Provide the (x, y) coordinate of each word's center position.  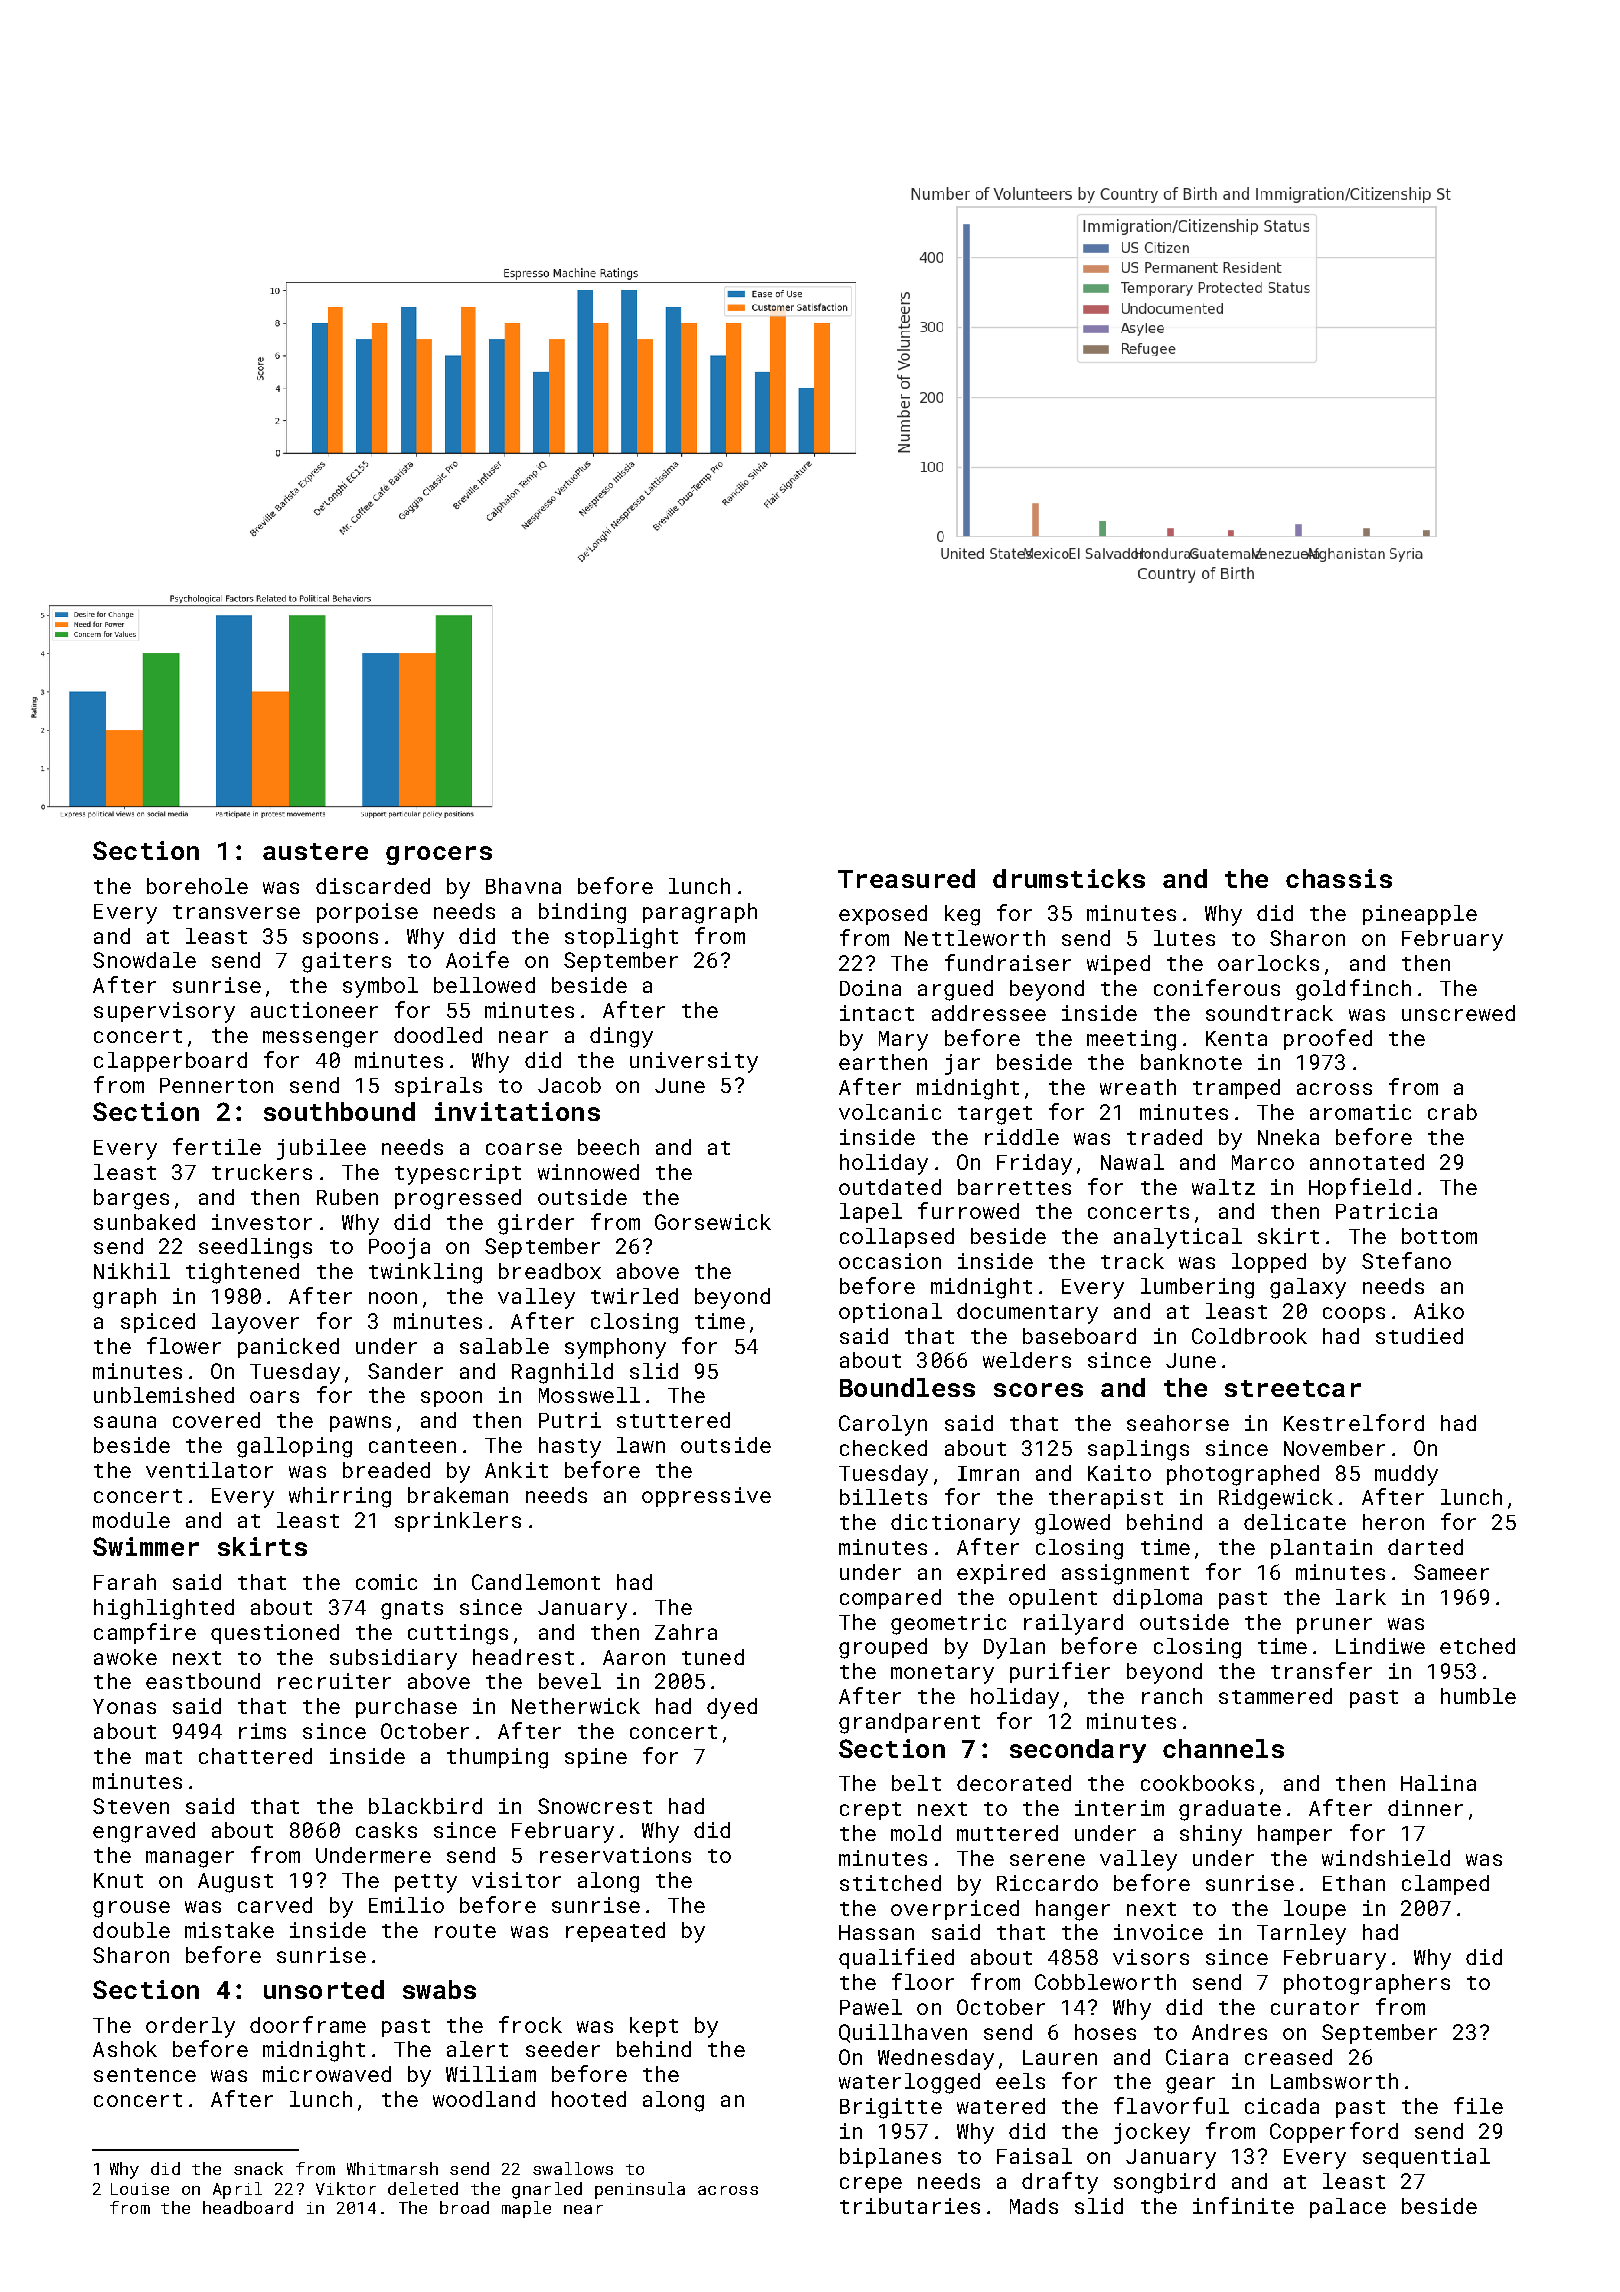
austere (315, 851)
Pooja (399, 1248)
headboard (248, 2207)
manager (190, 1859)
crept (870, 1811)
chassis (1339, 878)
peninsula (640, 2190)
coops (1354, 1315)
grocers (439, 855)
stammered (1275, 1696)
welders (1027, 1360)
